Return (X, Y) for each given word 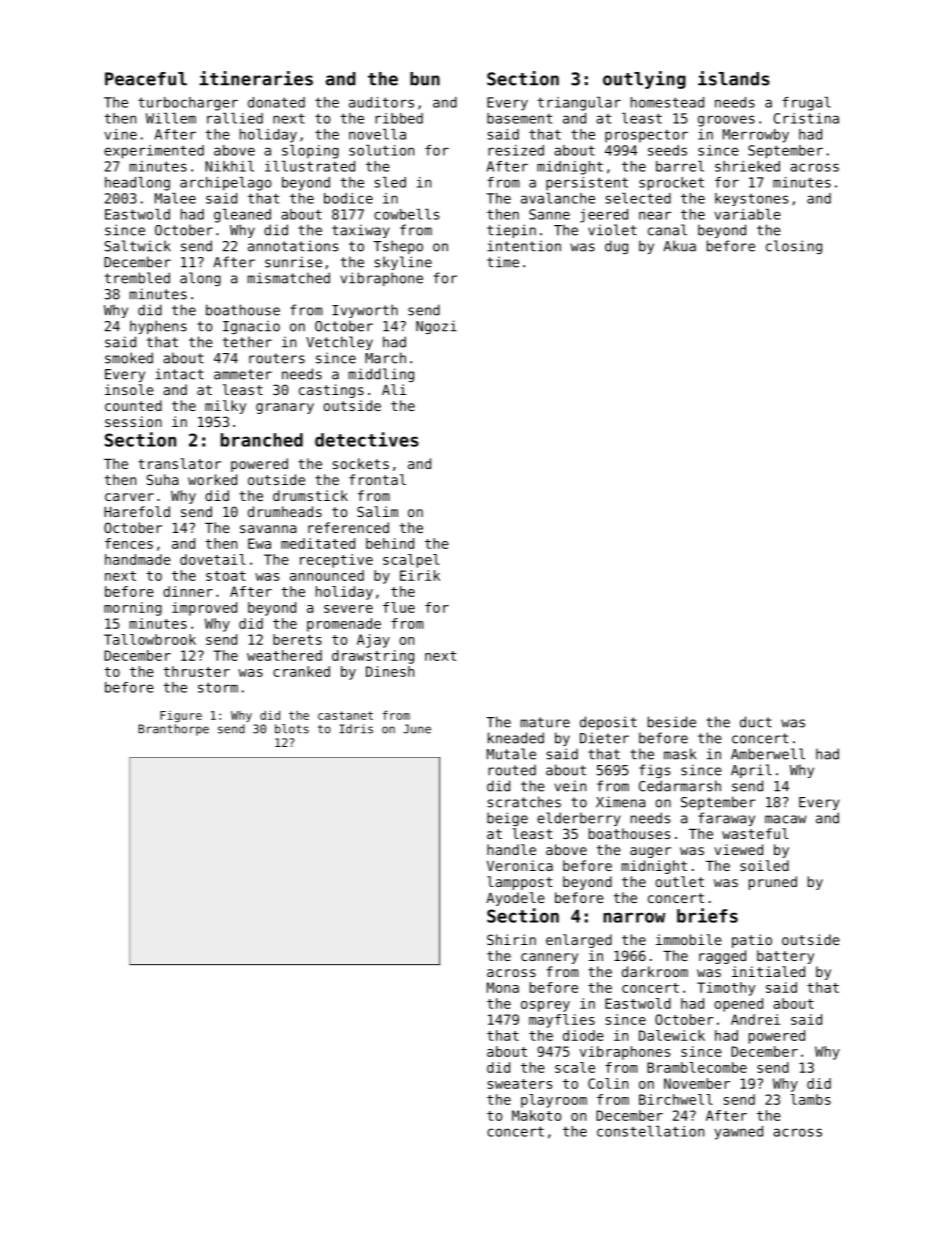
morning (133, 609)
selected (638, 198)
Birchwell (676, 1099)
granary (285, 408)
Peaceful (146, 79)
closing (794, 247)
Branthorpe (173, 730)
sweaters (520, 1084)
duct (756, 722)
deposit (608, 723)
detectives (367, 439)
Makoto (536, 1115)
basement (520, 118)
